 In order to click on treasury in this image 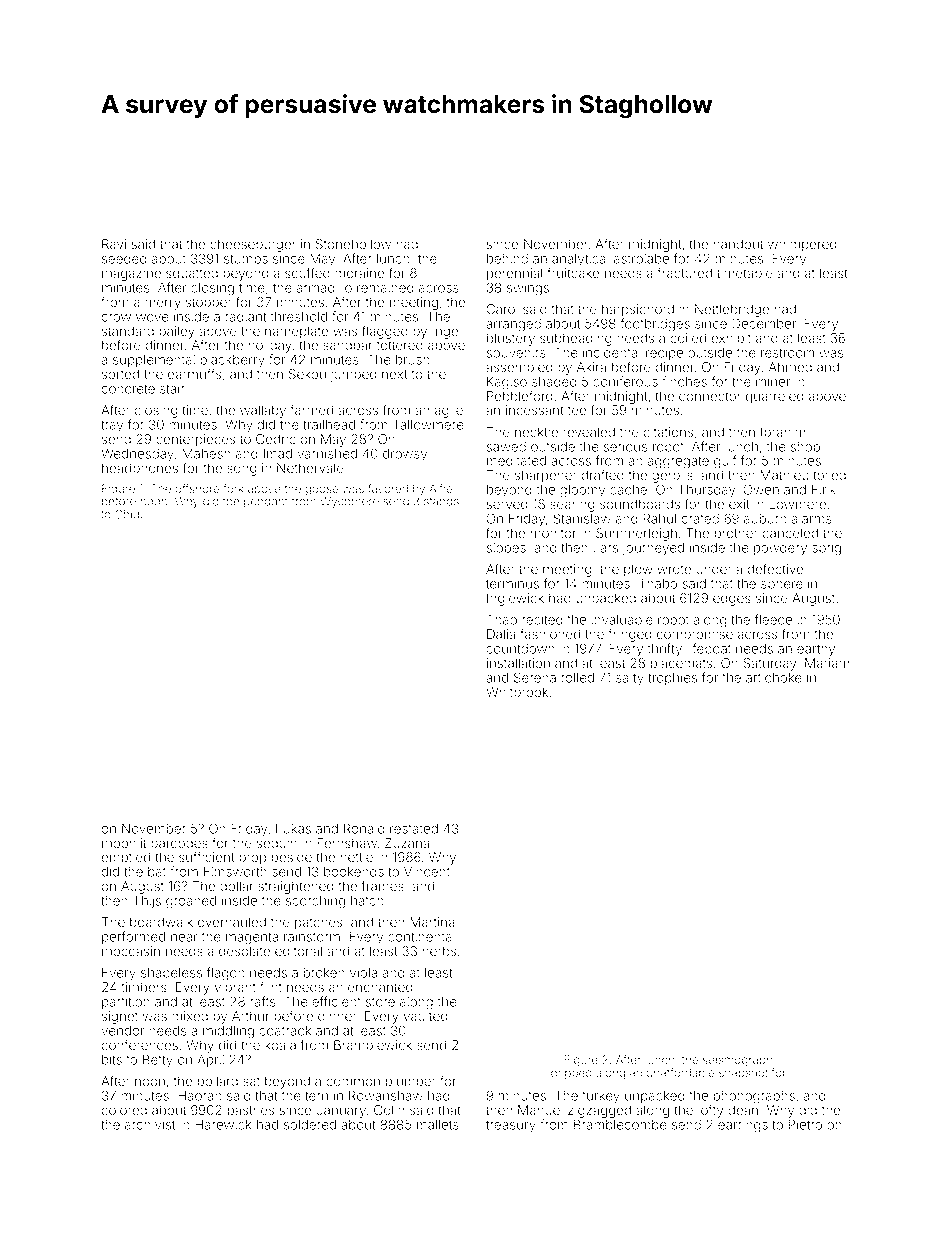, I will do `click(511, 1126)`.
